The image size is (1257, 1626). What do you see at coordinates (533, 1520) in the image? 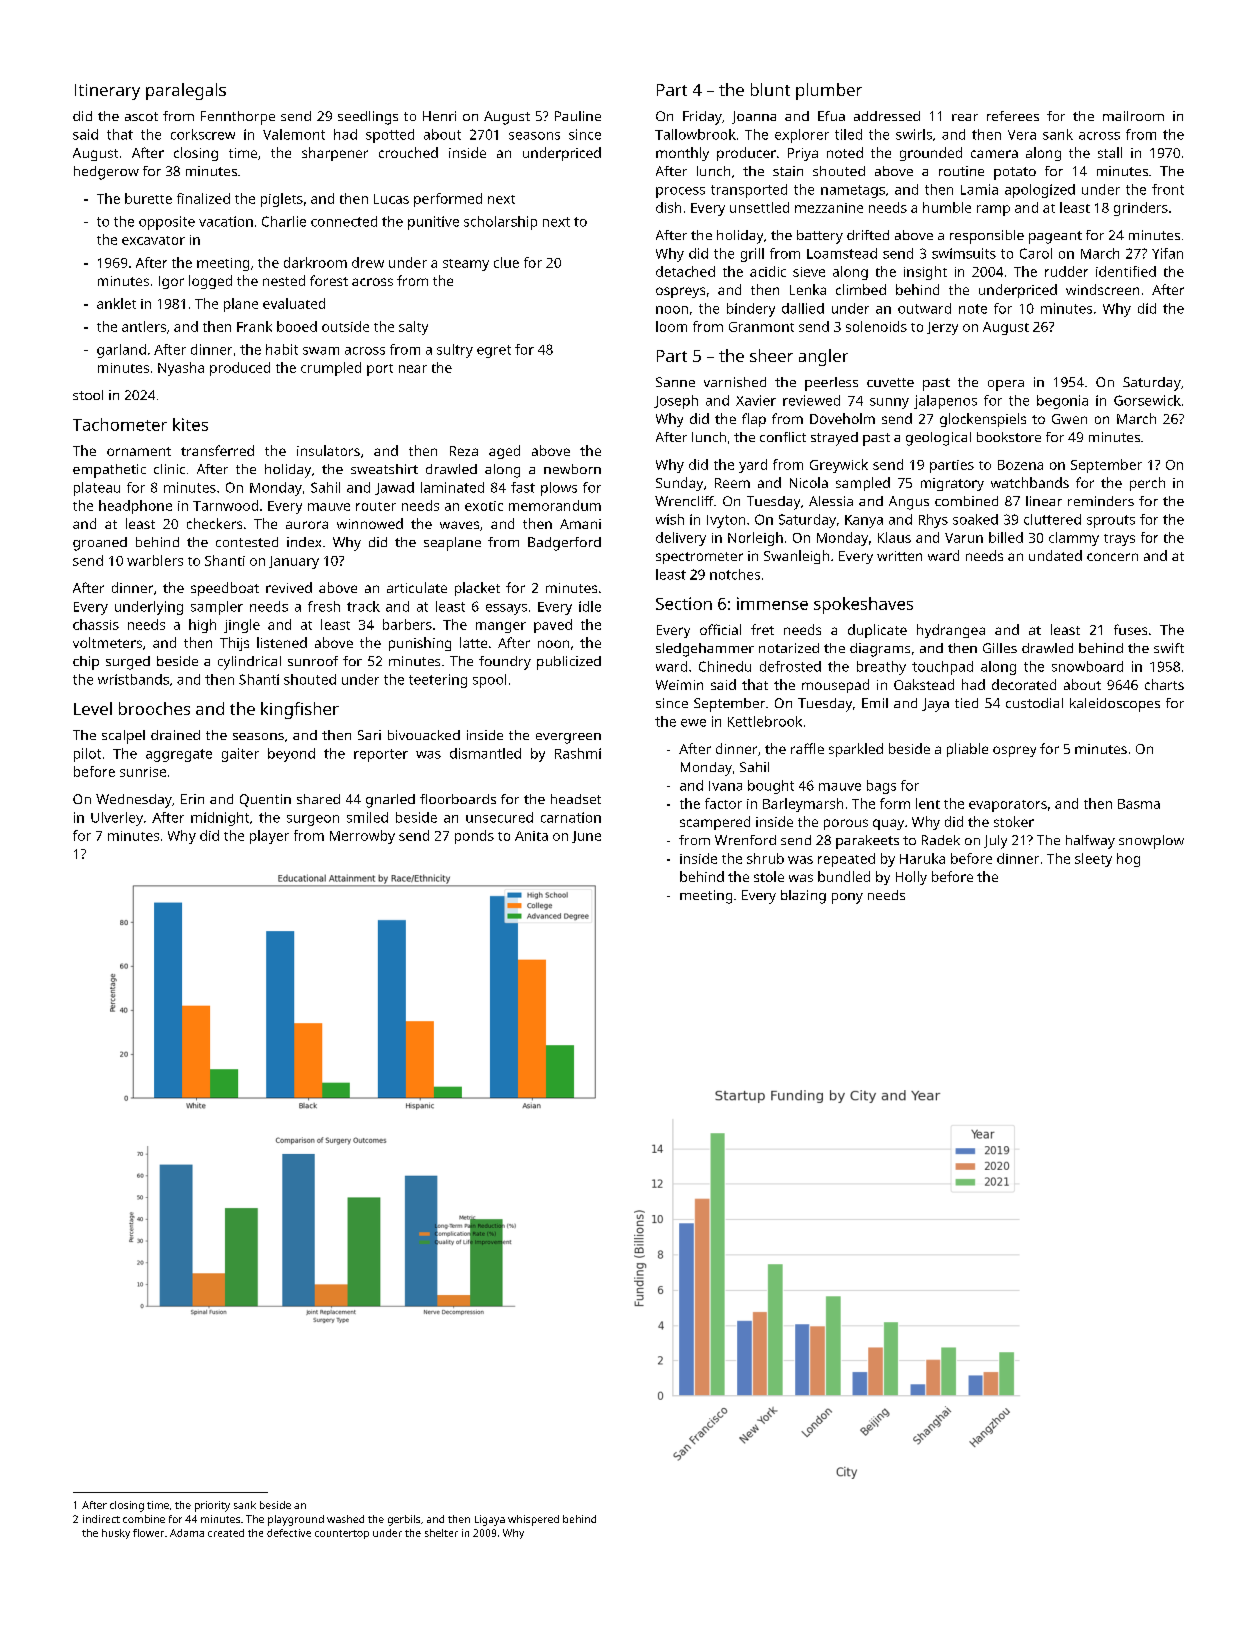
I see `whispered` at bounding box center [533, 1520].
